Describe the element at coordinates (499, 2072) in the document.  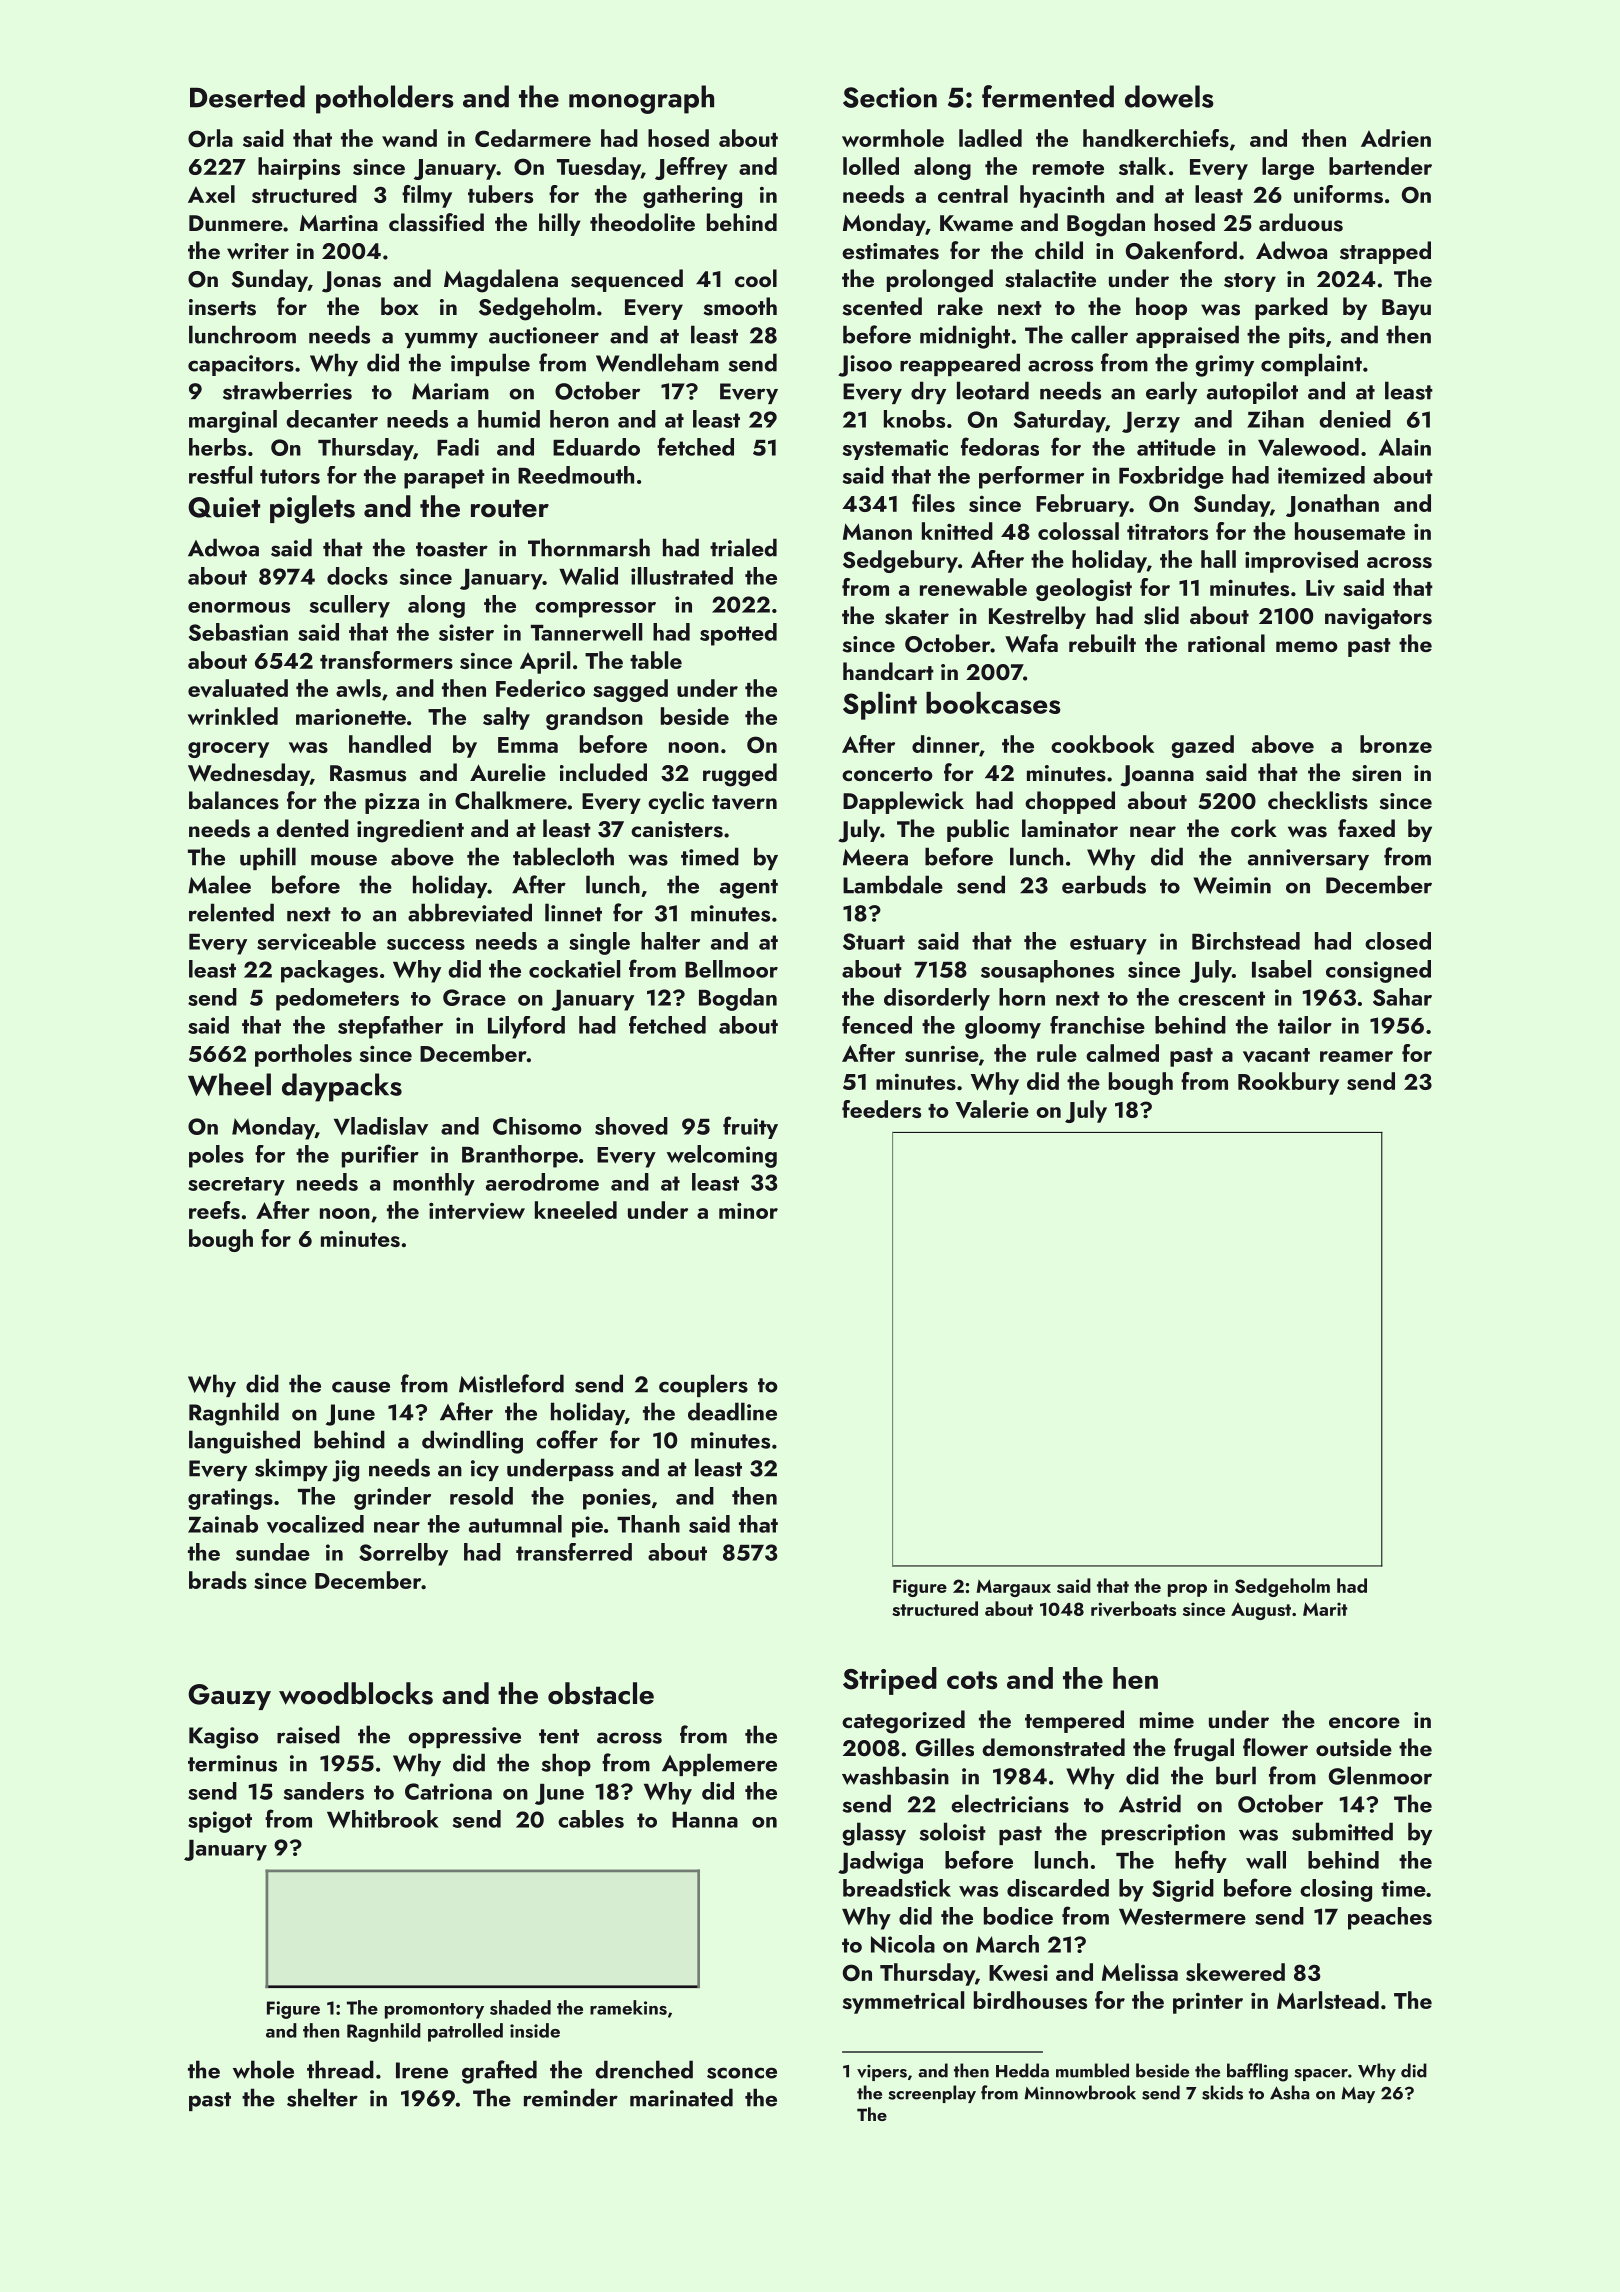
I see `grafted` at that location.
